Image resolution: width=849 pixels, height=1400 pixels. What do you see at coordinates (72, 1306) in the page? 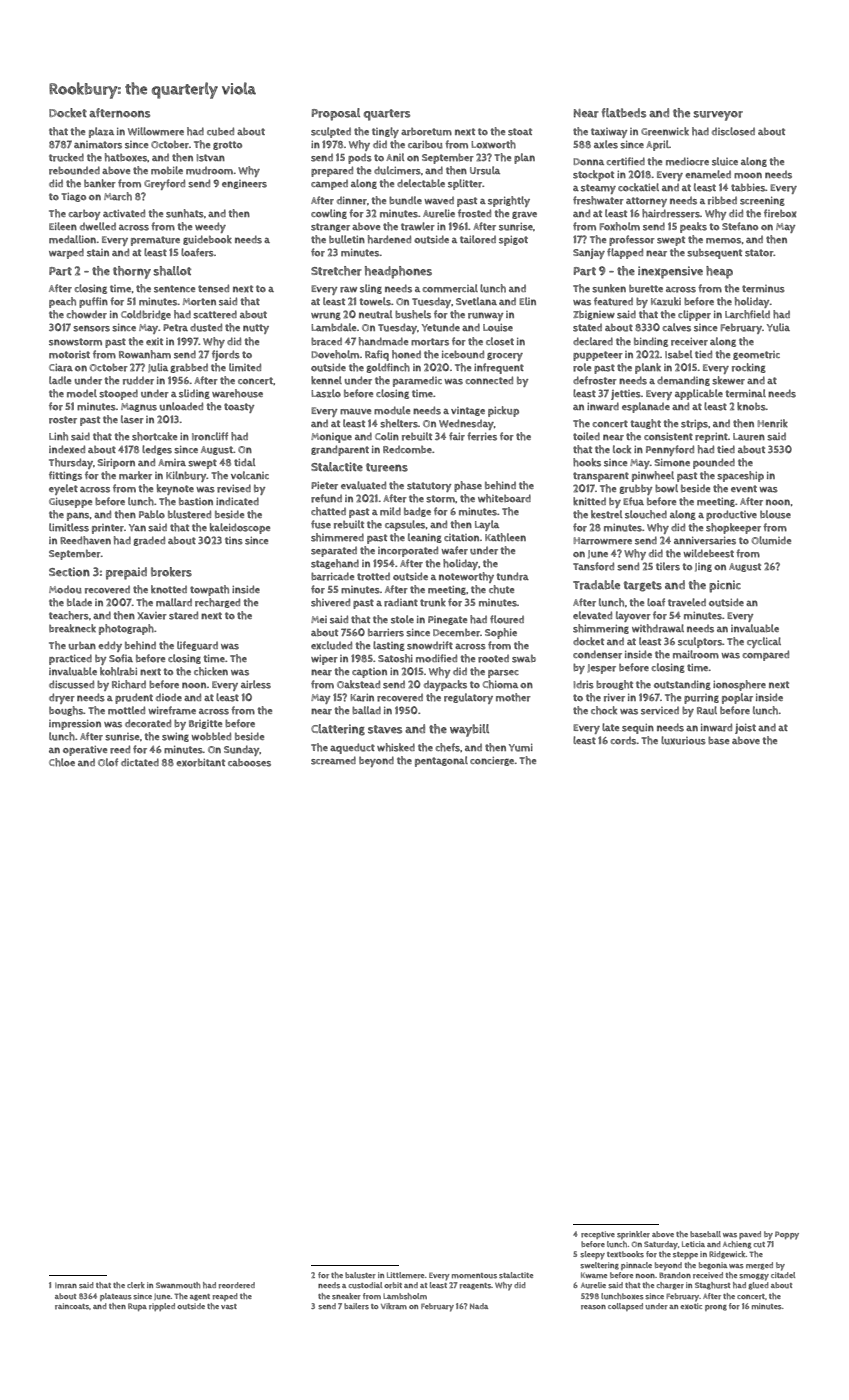
I see `raincoats` at bounding box center [72, 1306].
